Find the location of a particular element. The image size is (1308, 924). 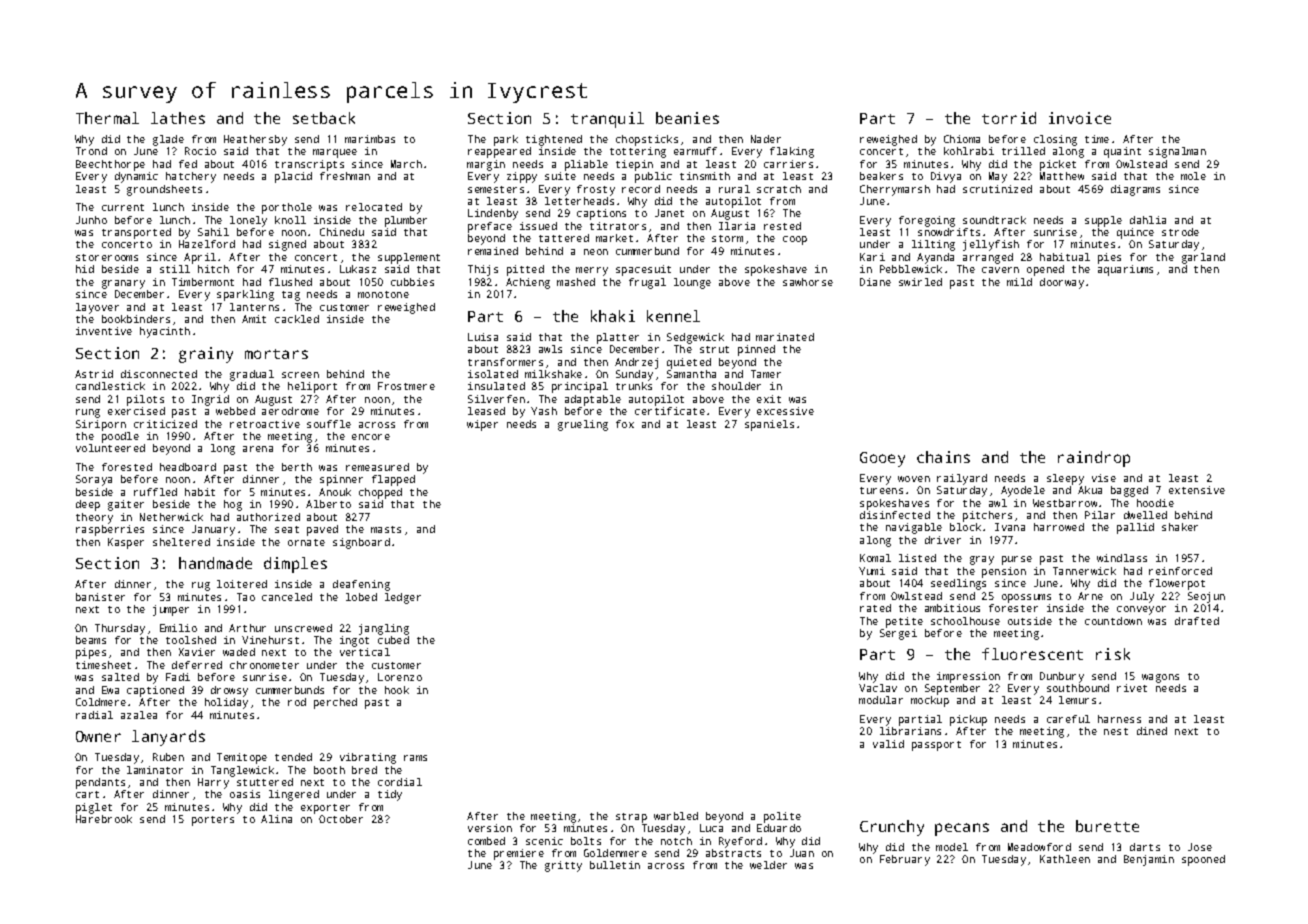

invoice is located at coordinates (1080, 118).
